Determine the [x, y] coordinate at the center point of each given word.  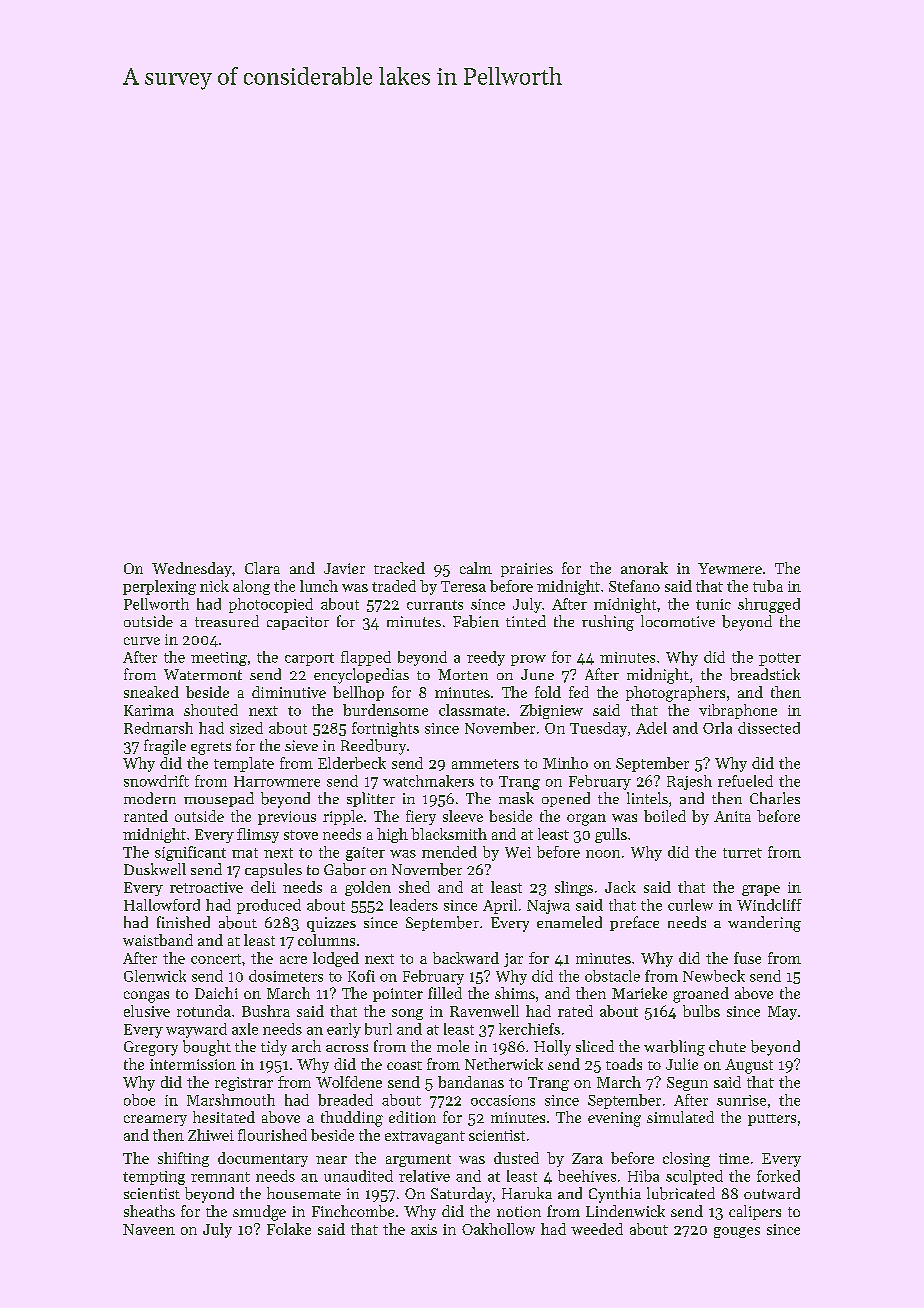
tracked [399, 568]
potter [780, 659]
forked [778, 1176]
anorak [644, 568]
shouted [211, 710]
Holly [552, 1048]
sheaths [149, 1211]
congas [146, 997]
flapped [366, 658]
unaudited [358, 1176]
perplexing [159, 587]
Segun [687, 1084]
